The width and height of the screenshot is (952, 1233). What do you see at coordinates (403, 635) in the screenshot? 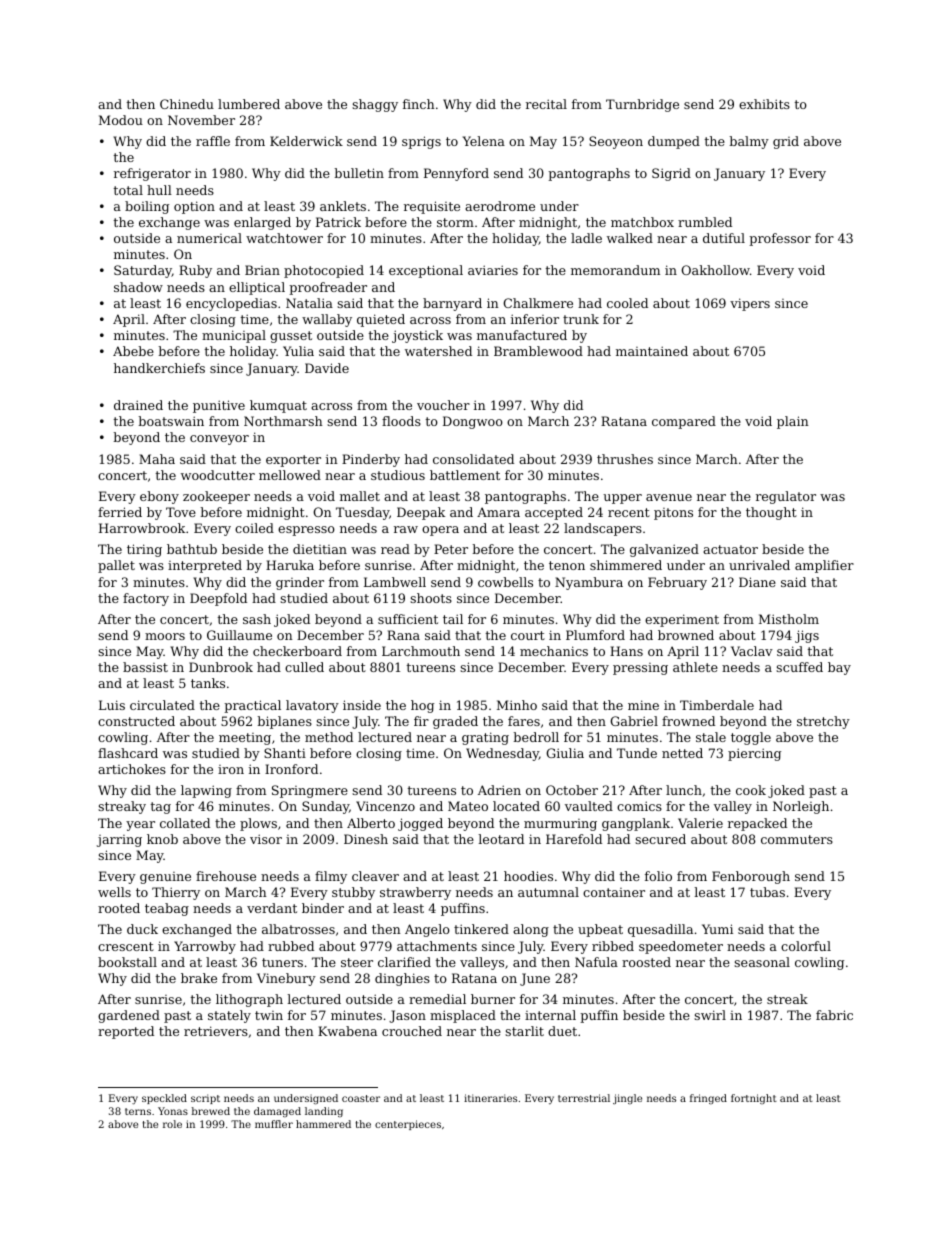
I see `Rana` at bounding box center [403, 635].
